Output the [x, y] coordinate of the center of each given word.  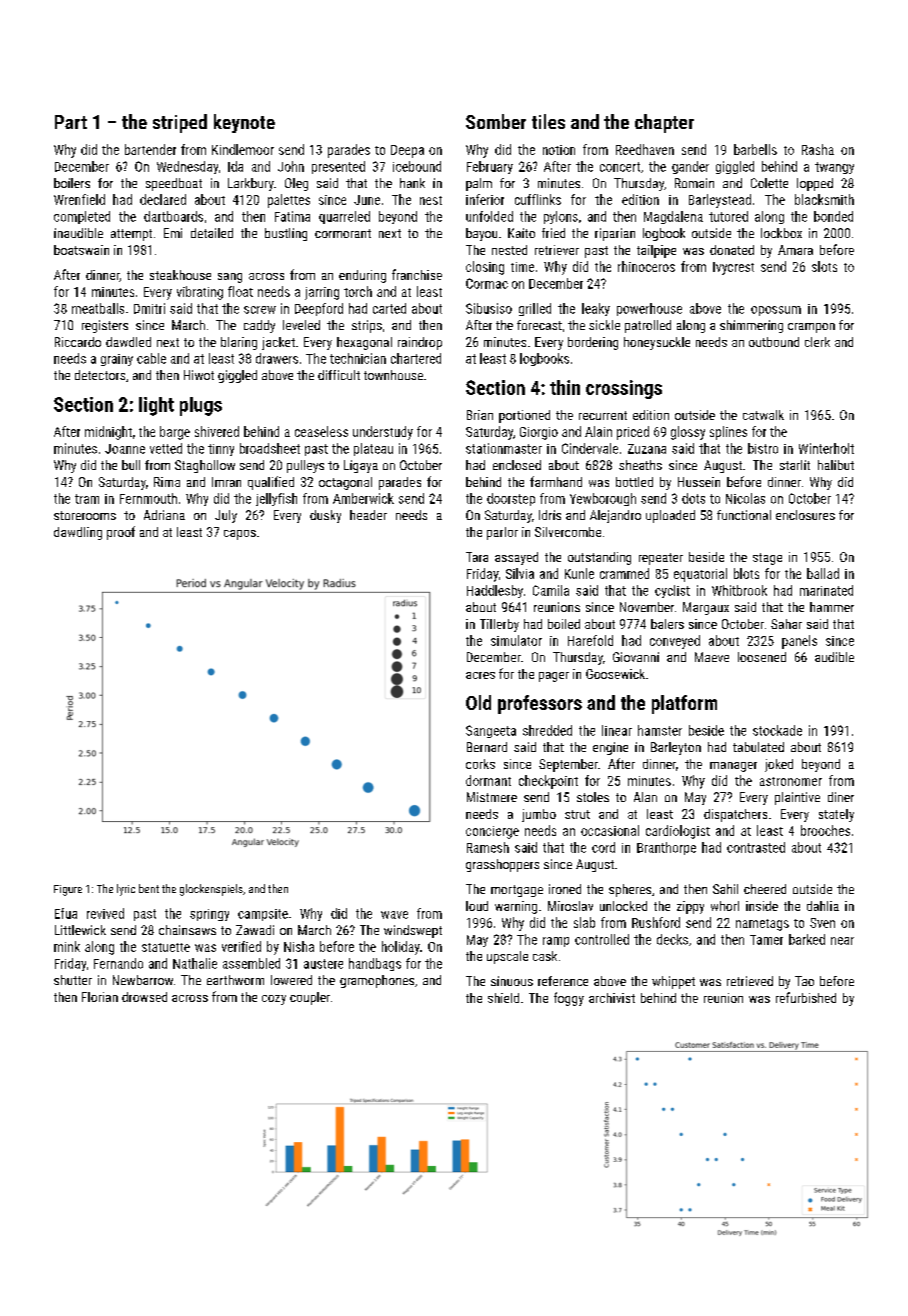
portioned [524, 416]
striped [180, 123]
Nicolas [745, 498]
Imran [226, 482]
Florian [100, 997]
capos [240, 535]
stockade [777, 730]
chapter [664, 123]
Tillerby [499, 625]
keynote [244, 123]
